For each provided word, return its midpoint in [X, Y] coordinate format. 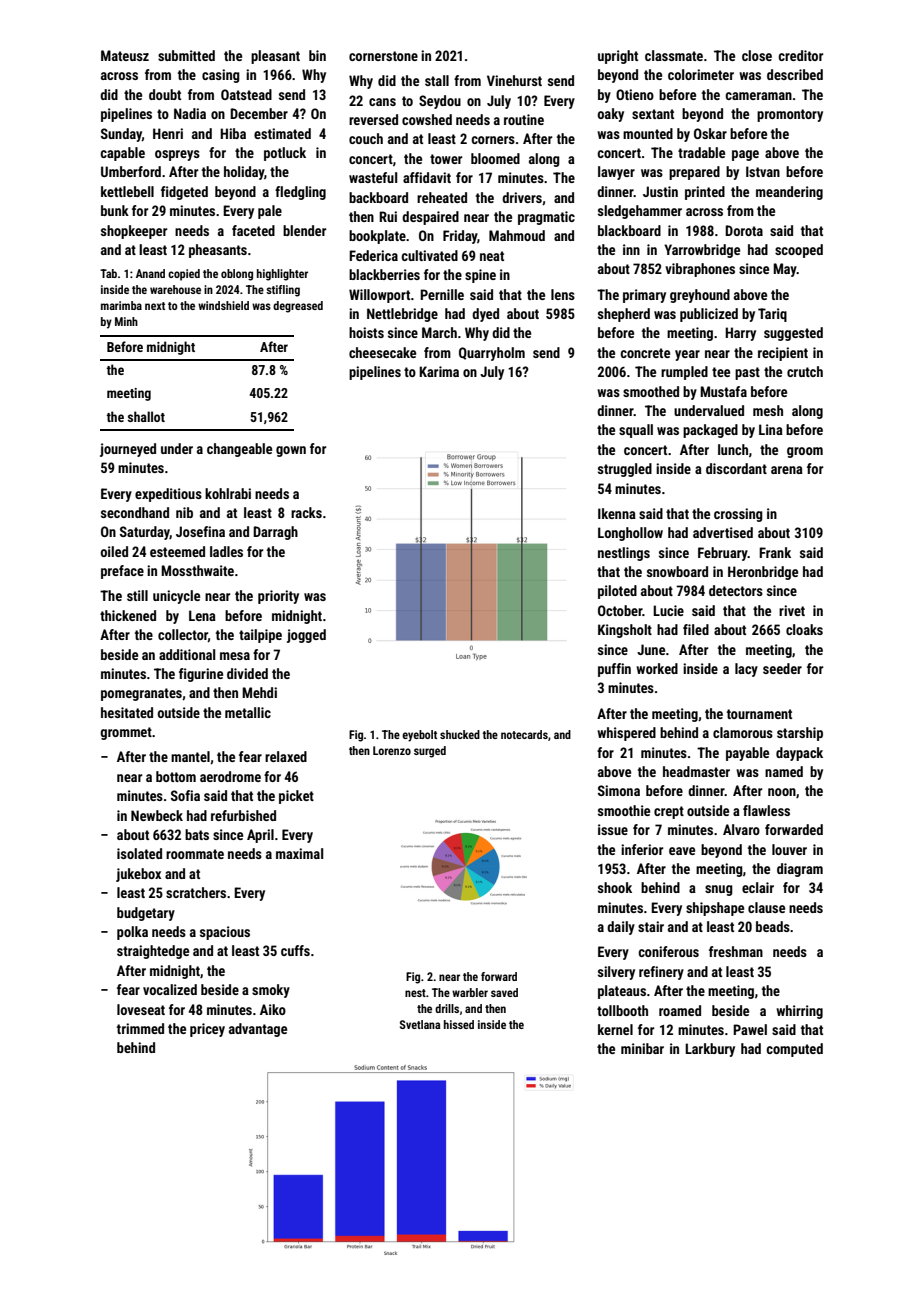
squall [636, 431]
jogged [306, 636]
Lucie [668, 610]
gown [291, 451]
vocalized [170, 989]
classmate [674, 55]
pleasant [275, 57]
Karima [439, 371]
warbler [470, 992]
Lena [202, 615]
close [757, 55]
